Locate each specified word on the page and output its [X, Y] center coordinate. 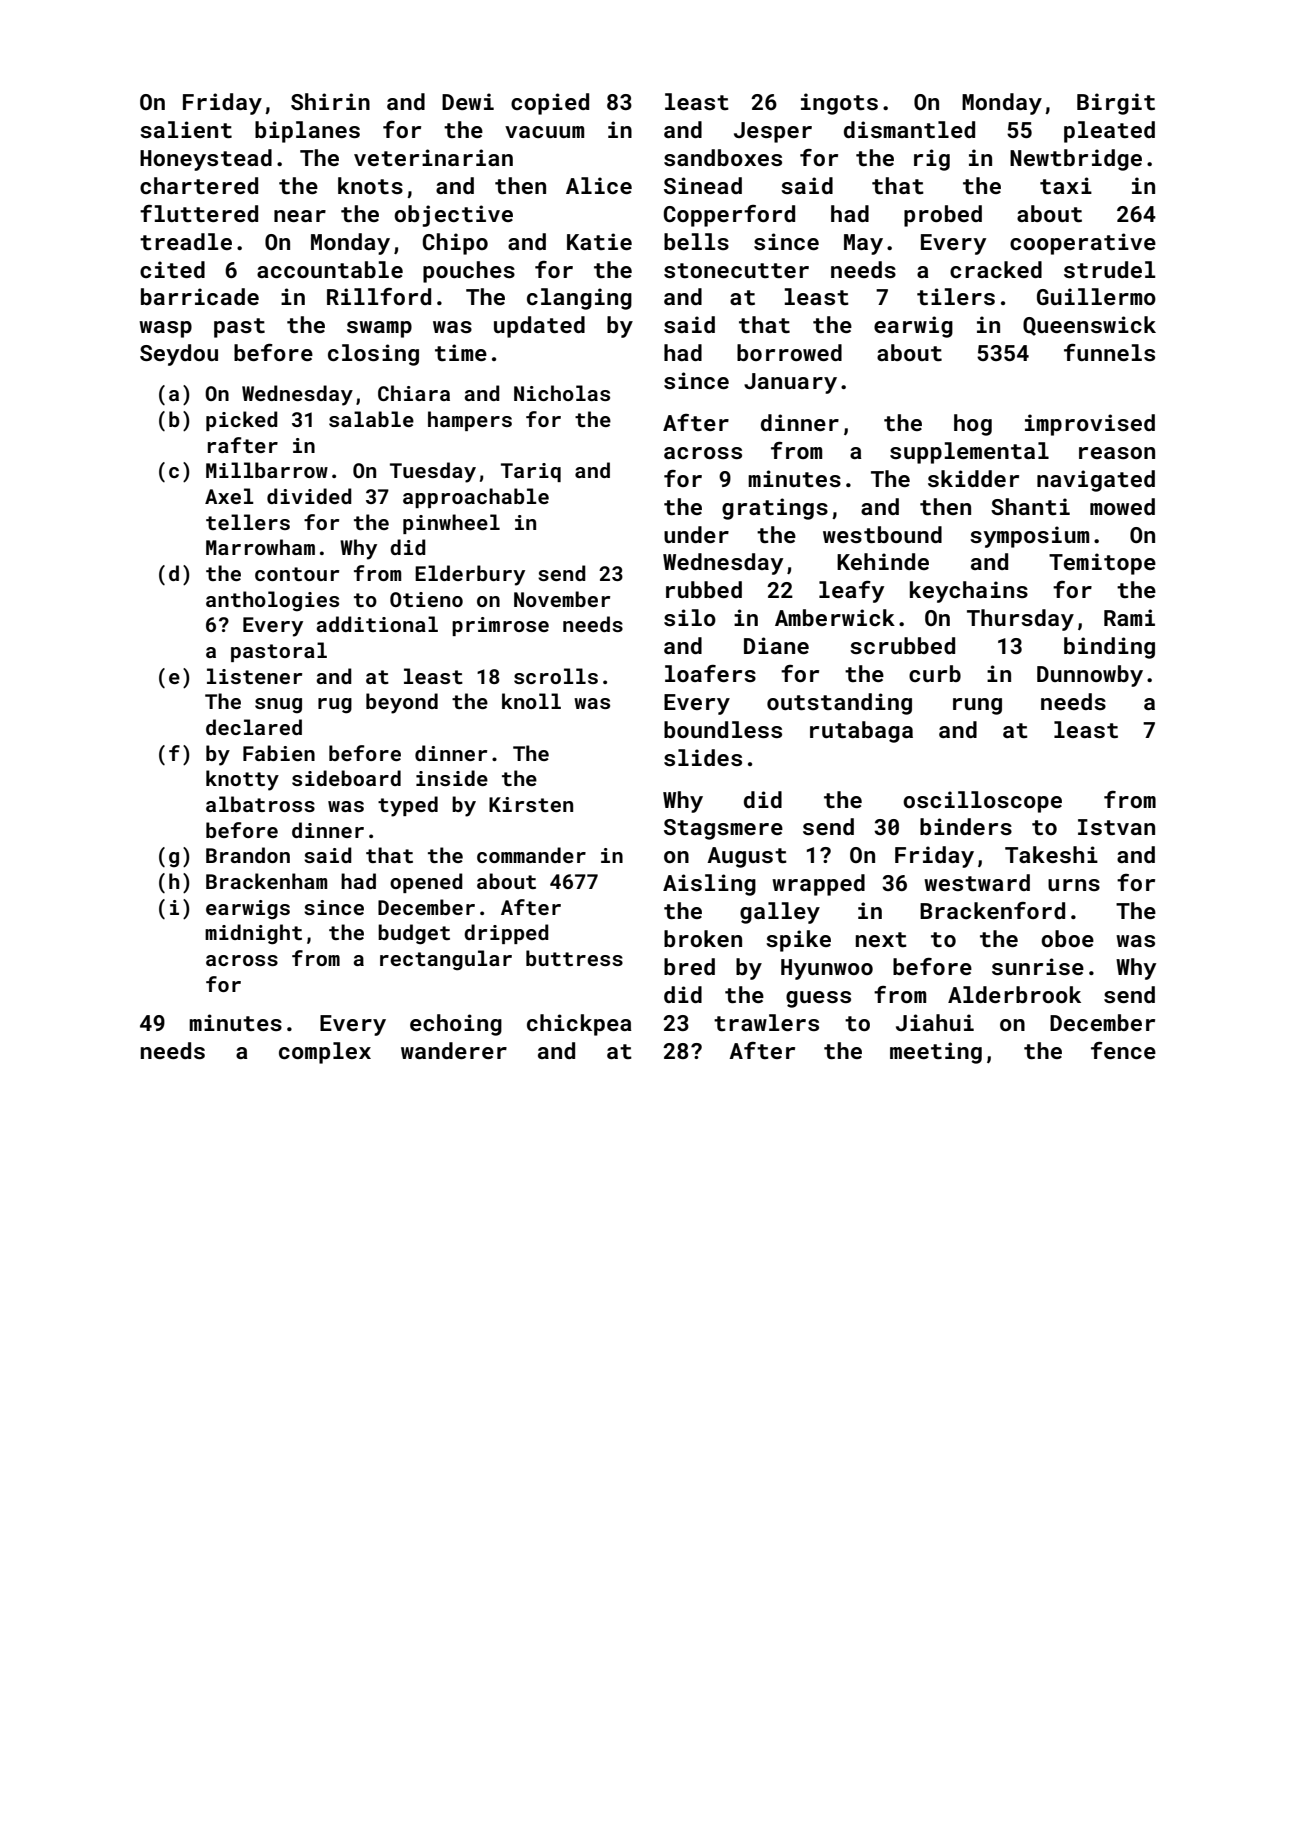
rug [335, 706]
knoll [531, 701]
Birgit [1116, 104]
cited [172, 269]
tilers [956, 296]
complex [325, 1053]
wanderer [454, 1050]
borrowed [789, 352]
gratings [775, 509]
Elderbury [470, 575]
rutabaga [861, 732]
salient [186, 129]
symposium [1029, 537]
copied [550, 104]
